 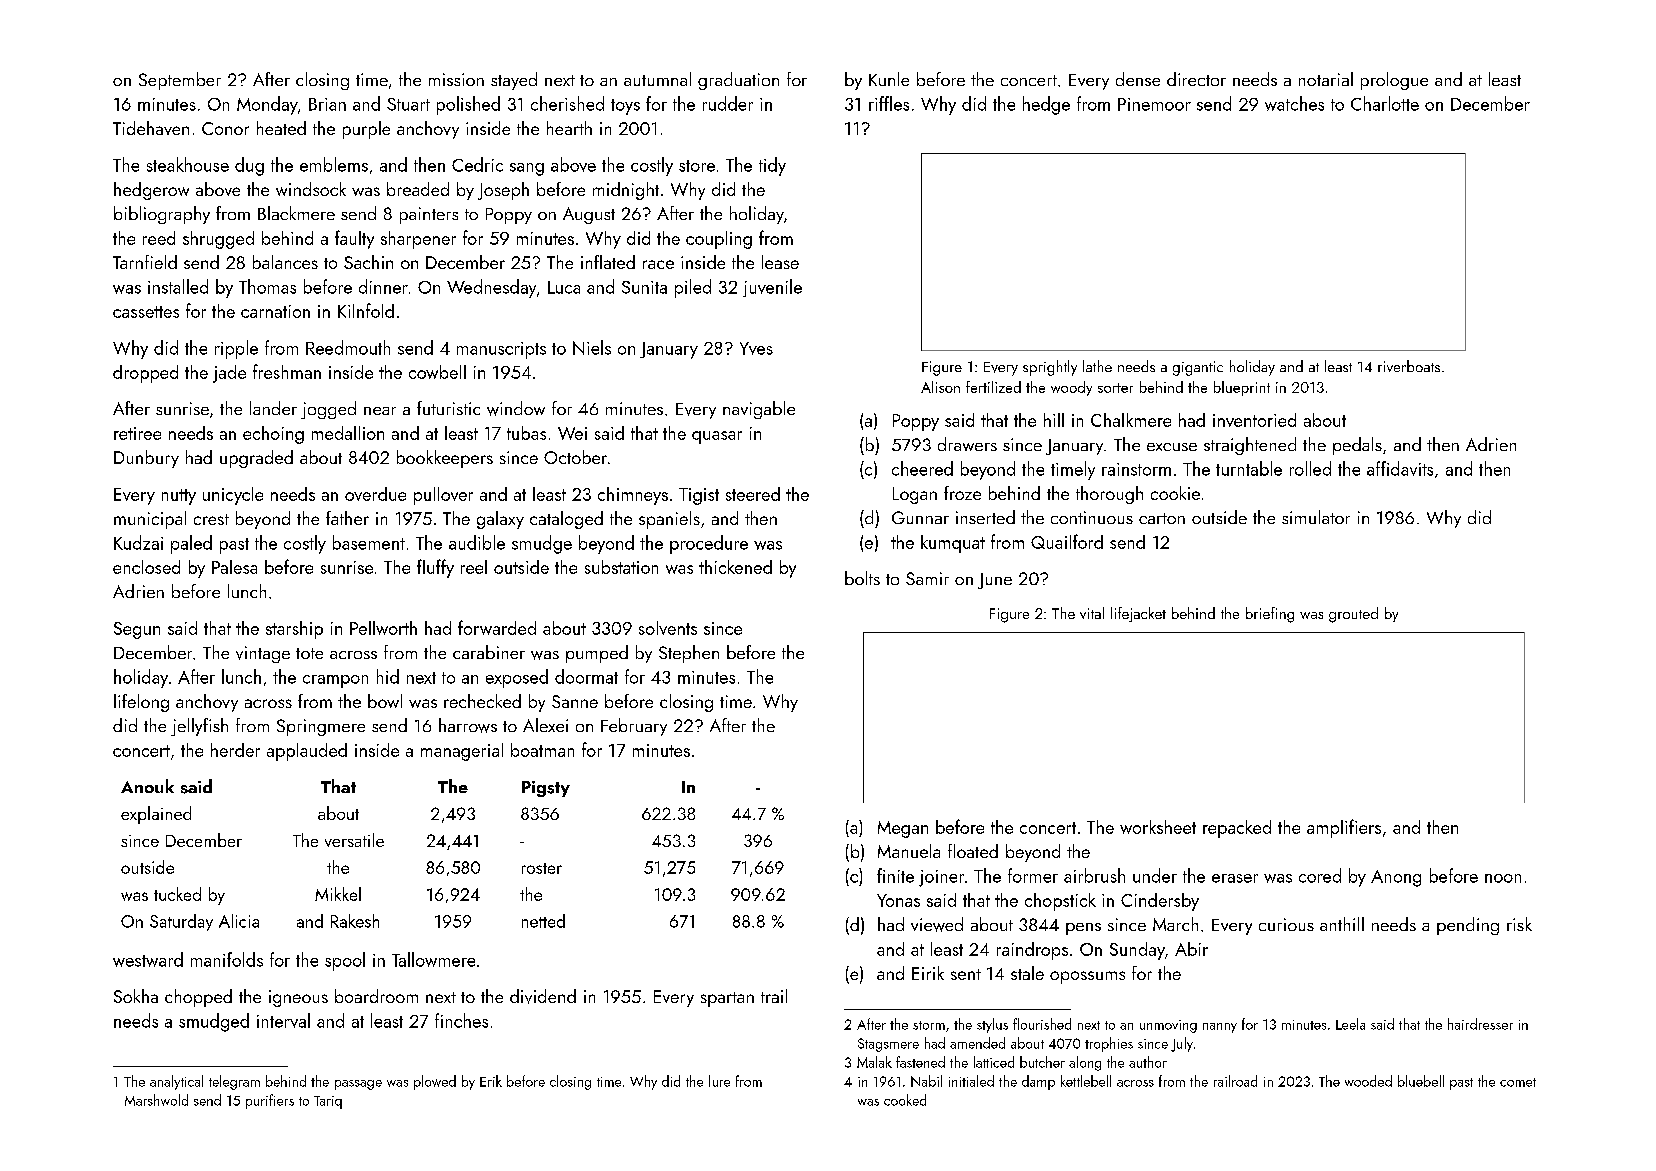 What do you see at coordinates (1092, 613) in the screenshot?
I see `vital` at bounding box center [1092, 613].
